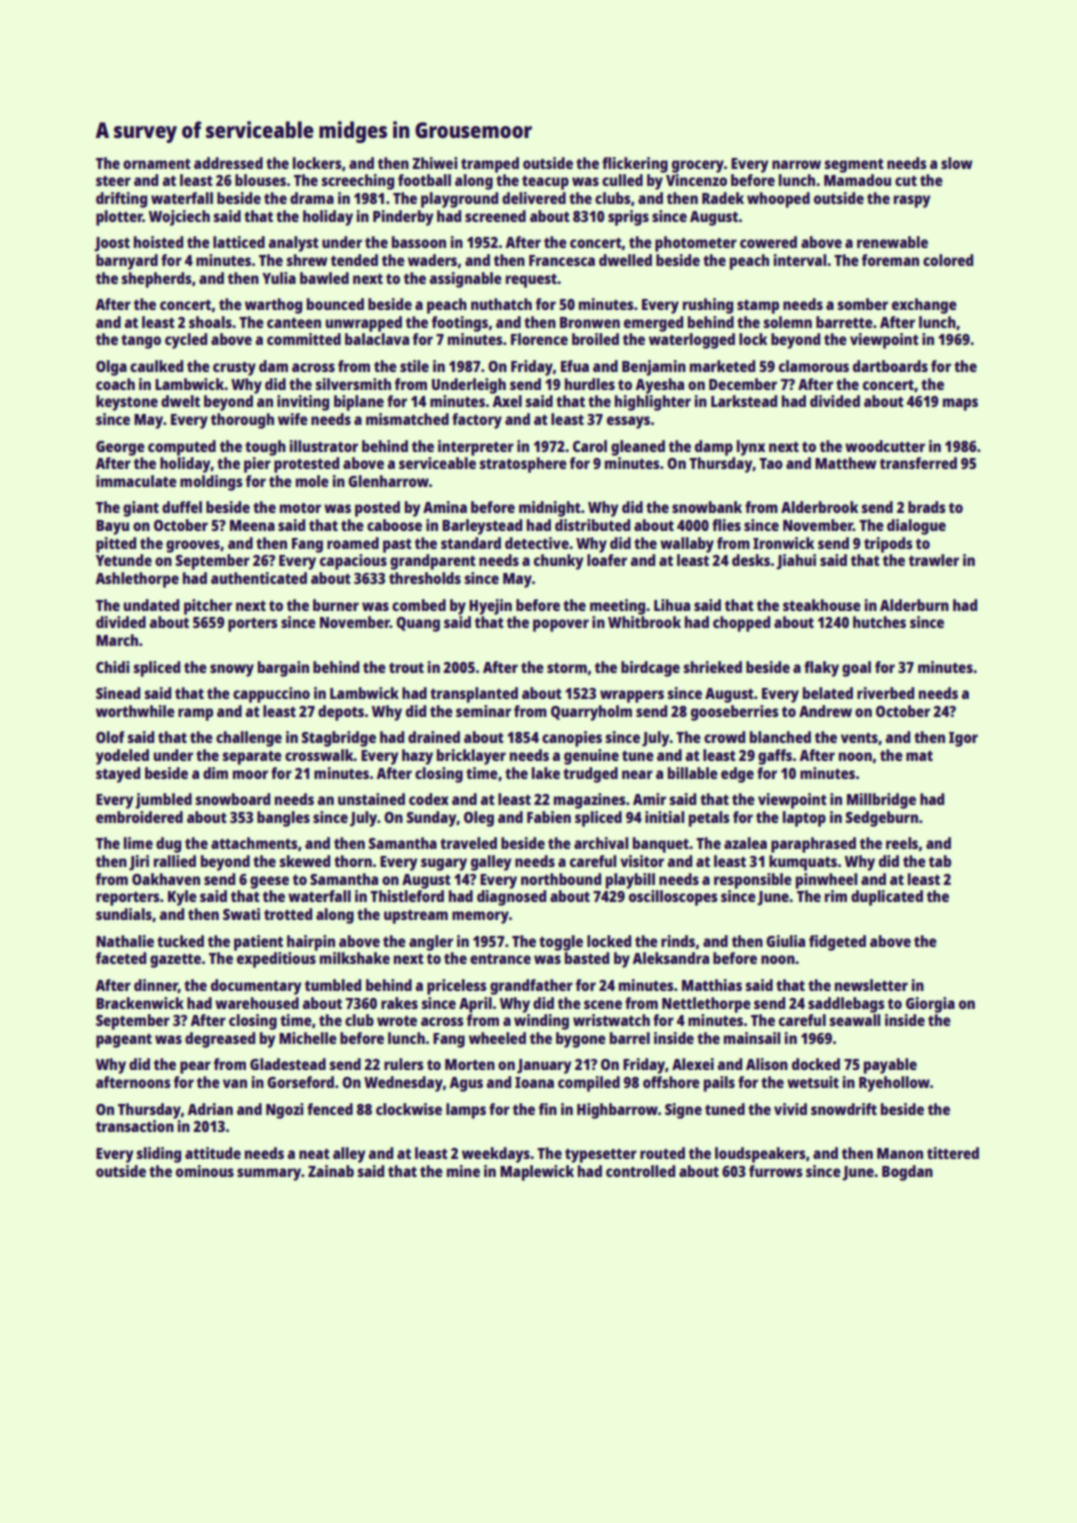 Image resolution: width=1077 pixels, height=1523 pixels. I want to click on January, so click(544, 1066).
